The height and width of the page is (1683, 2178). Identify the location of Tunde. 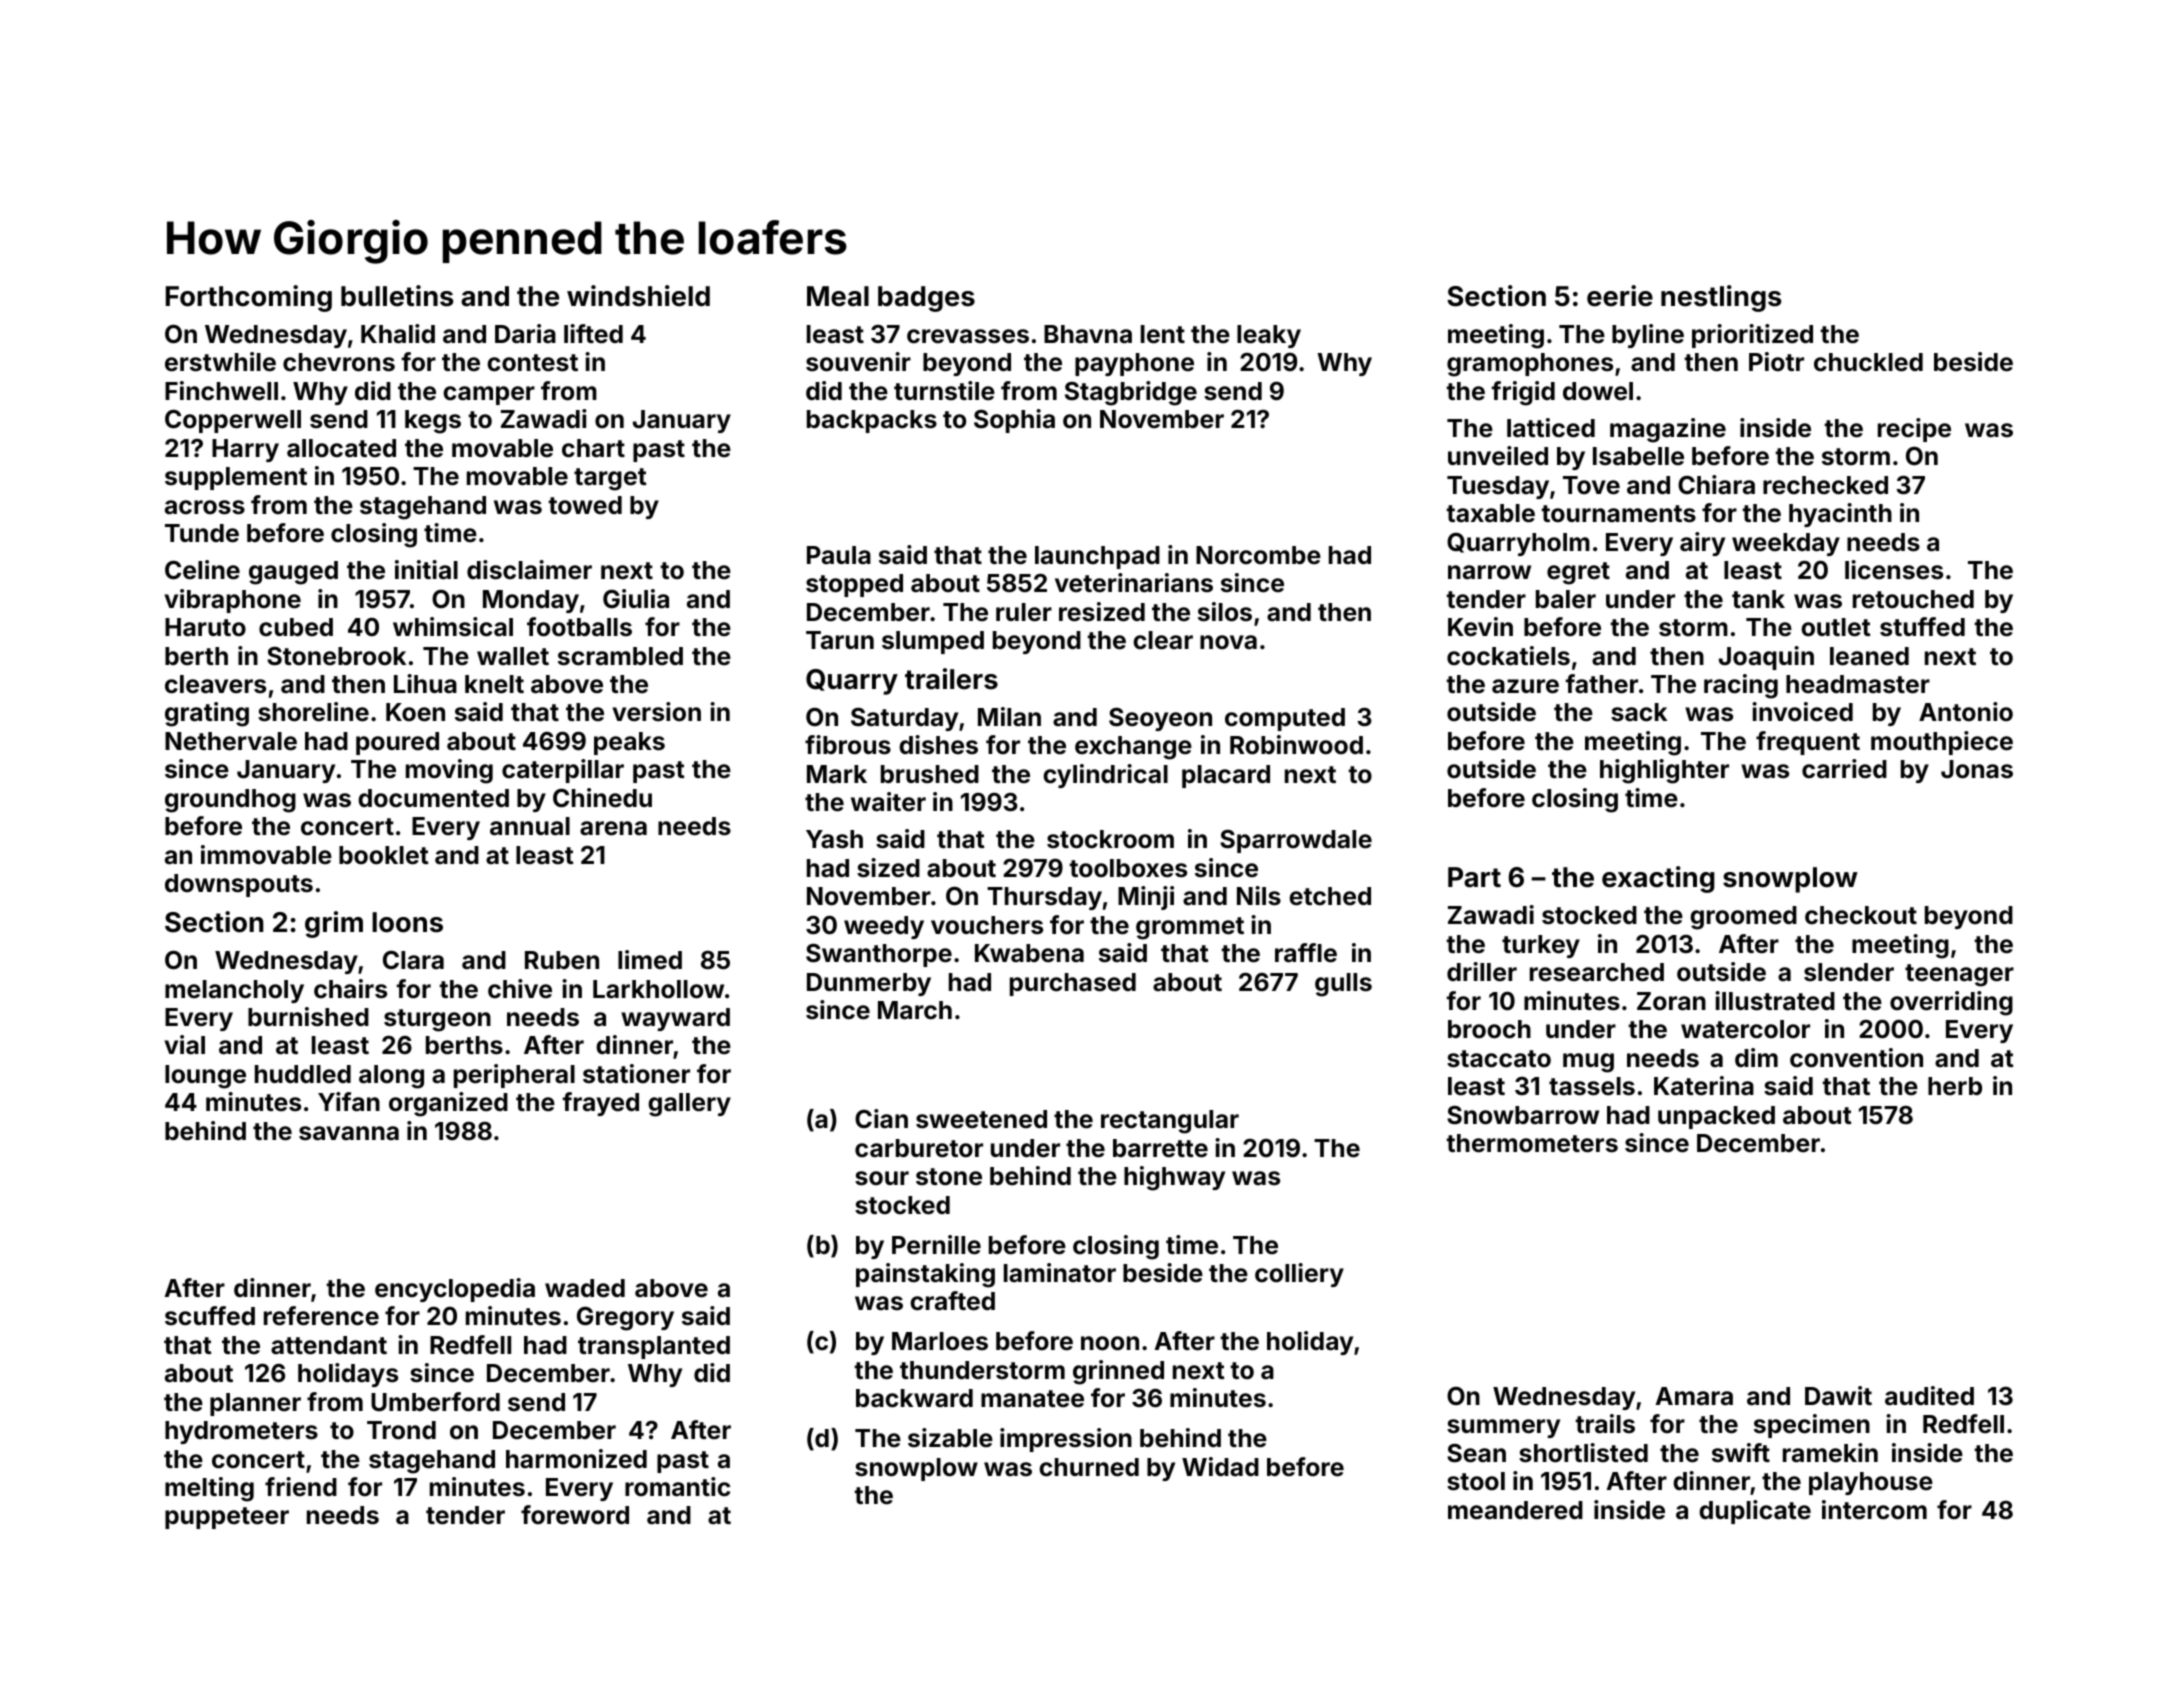
(202, 533).
